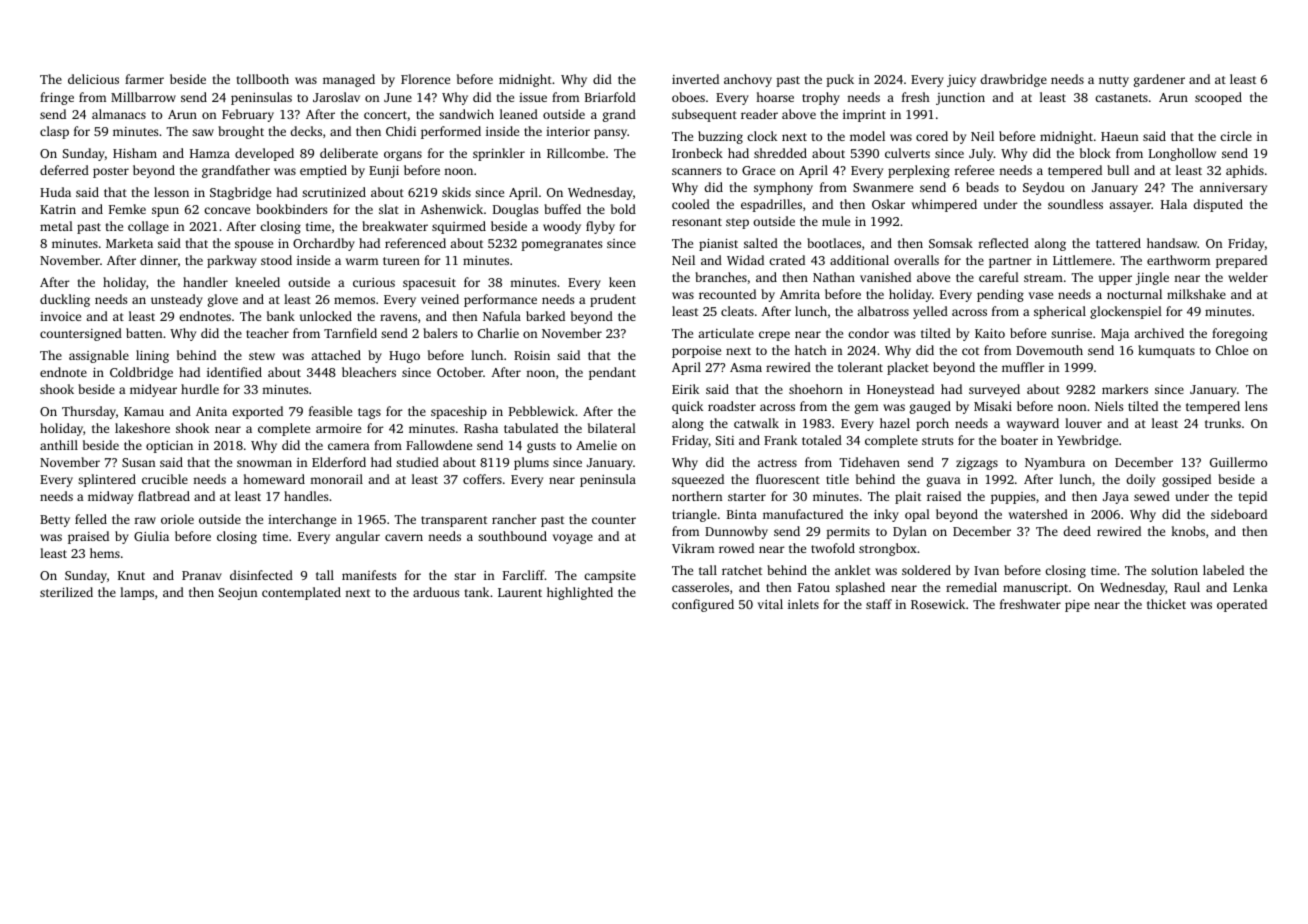 The width and height of the screenshot is (1308, 924). Describe the element at coordinates (1159, 80) in the screenshot. I see `gardener` at that location.
